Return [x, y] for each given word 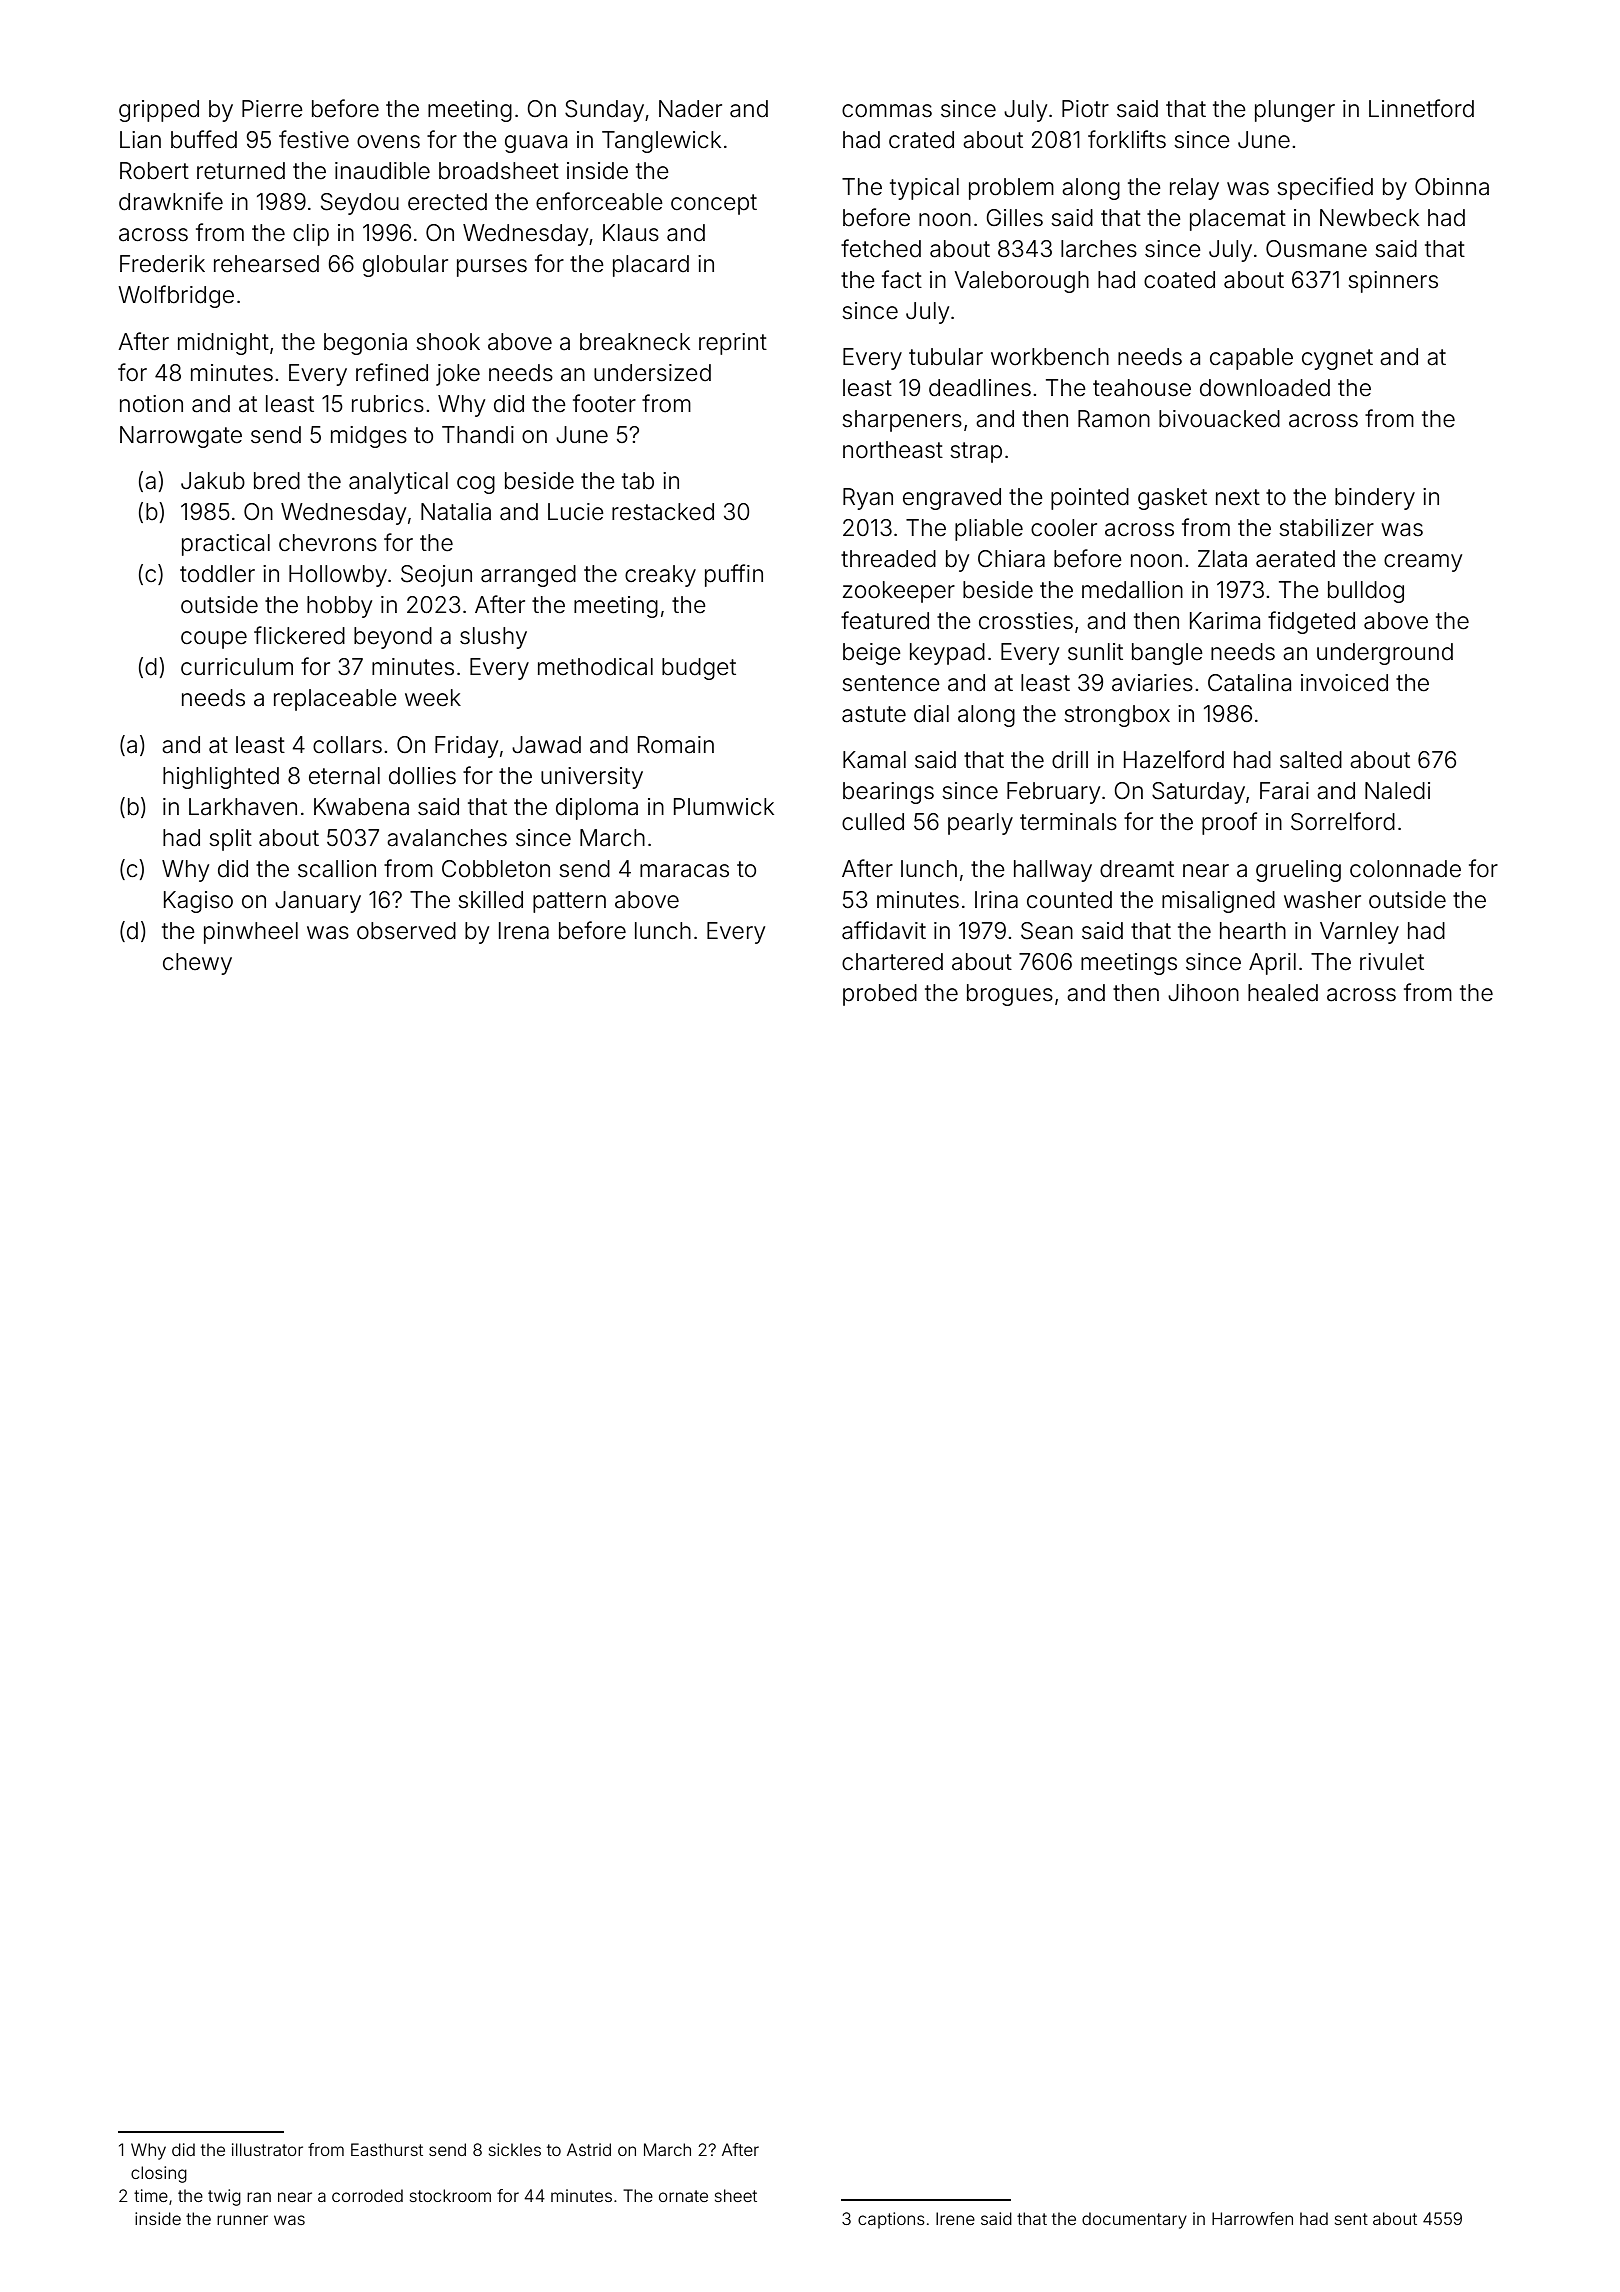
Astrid [589, 2149]
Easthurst [387, 2149]
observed [406, 931]
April [1272, 964]
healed [1283, 993]
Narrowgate [181, 437]
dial [931, 714]
